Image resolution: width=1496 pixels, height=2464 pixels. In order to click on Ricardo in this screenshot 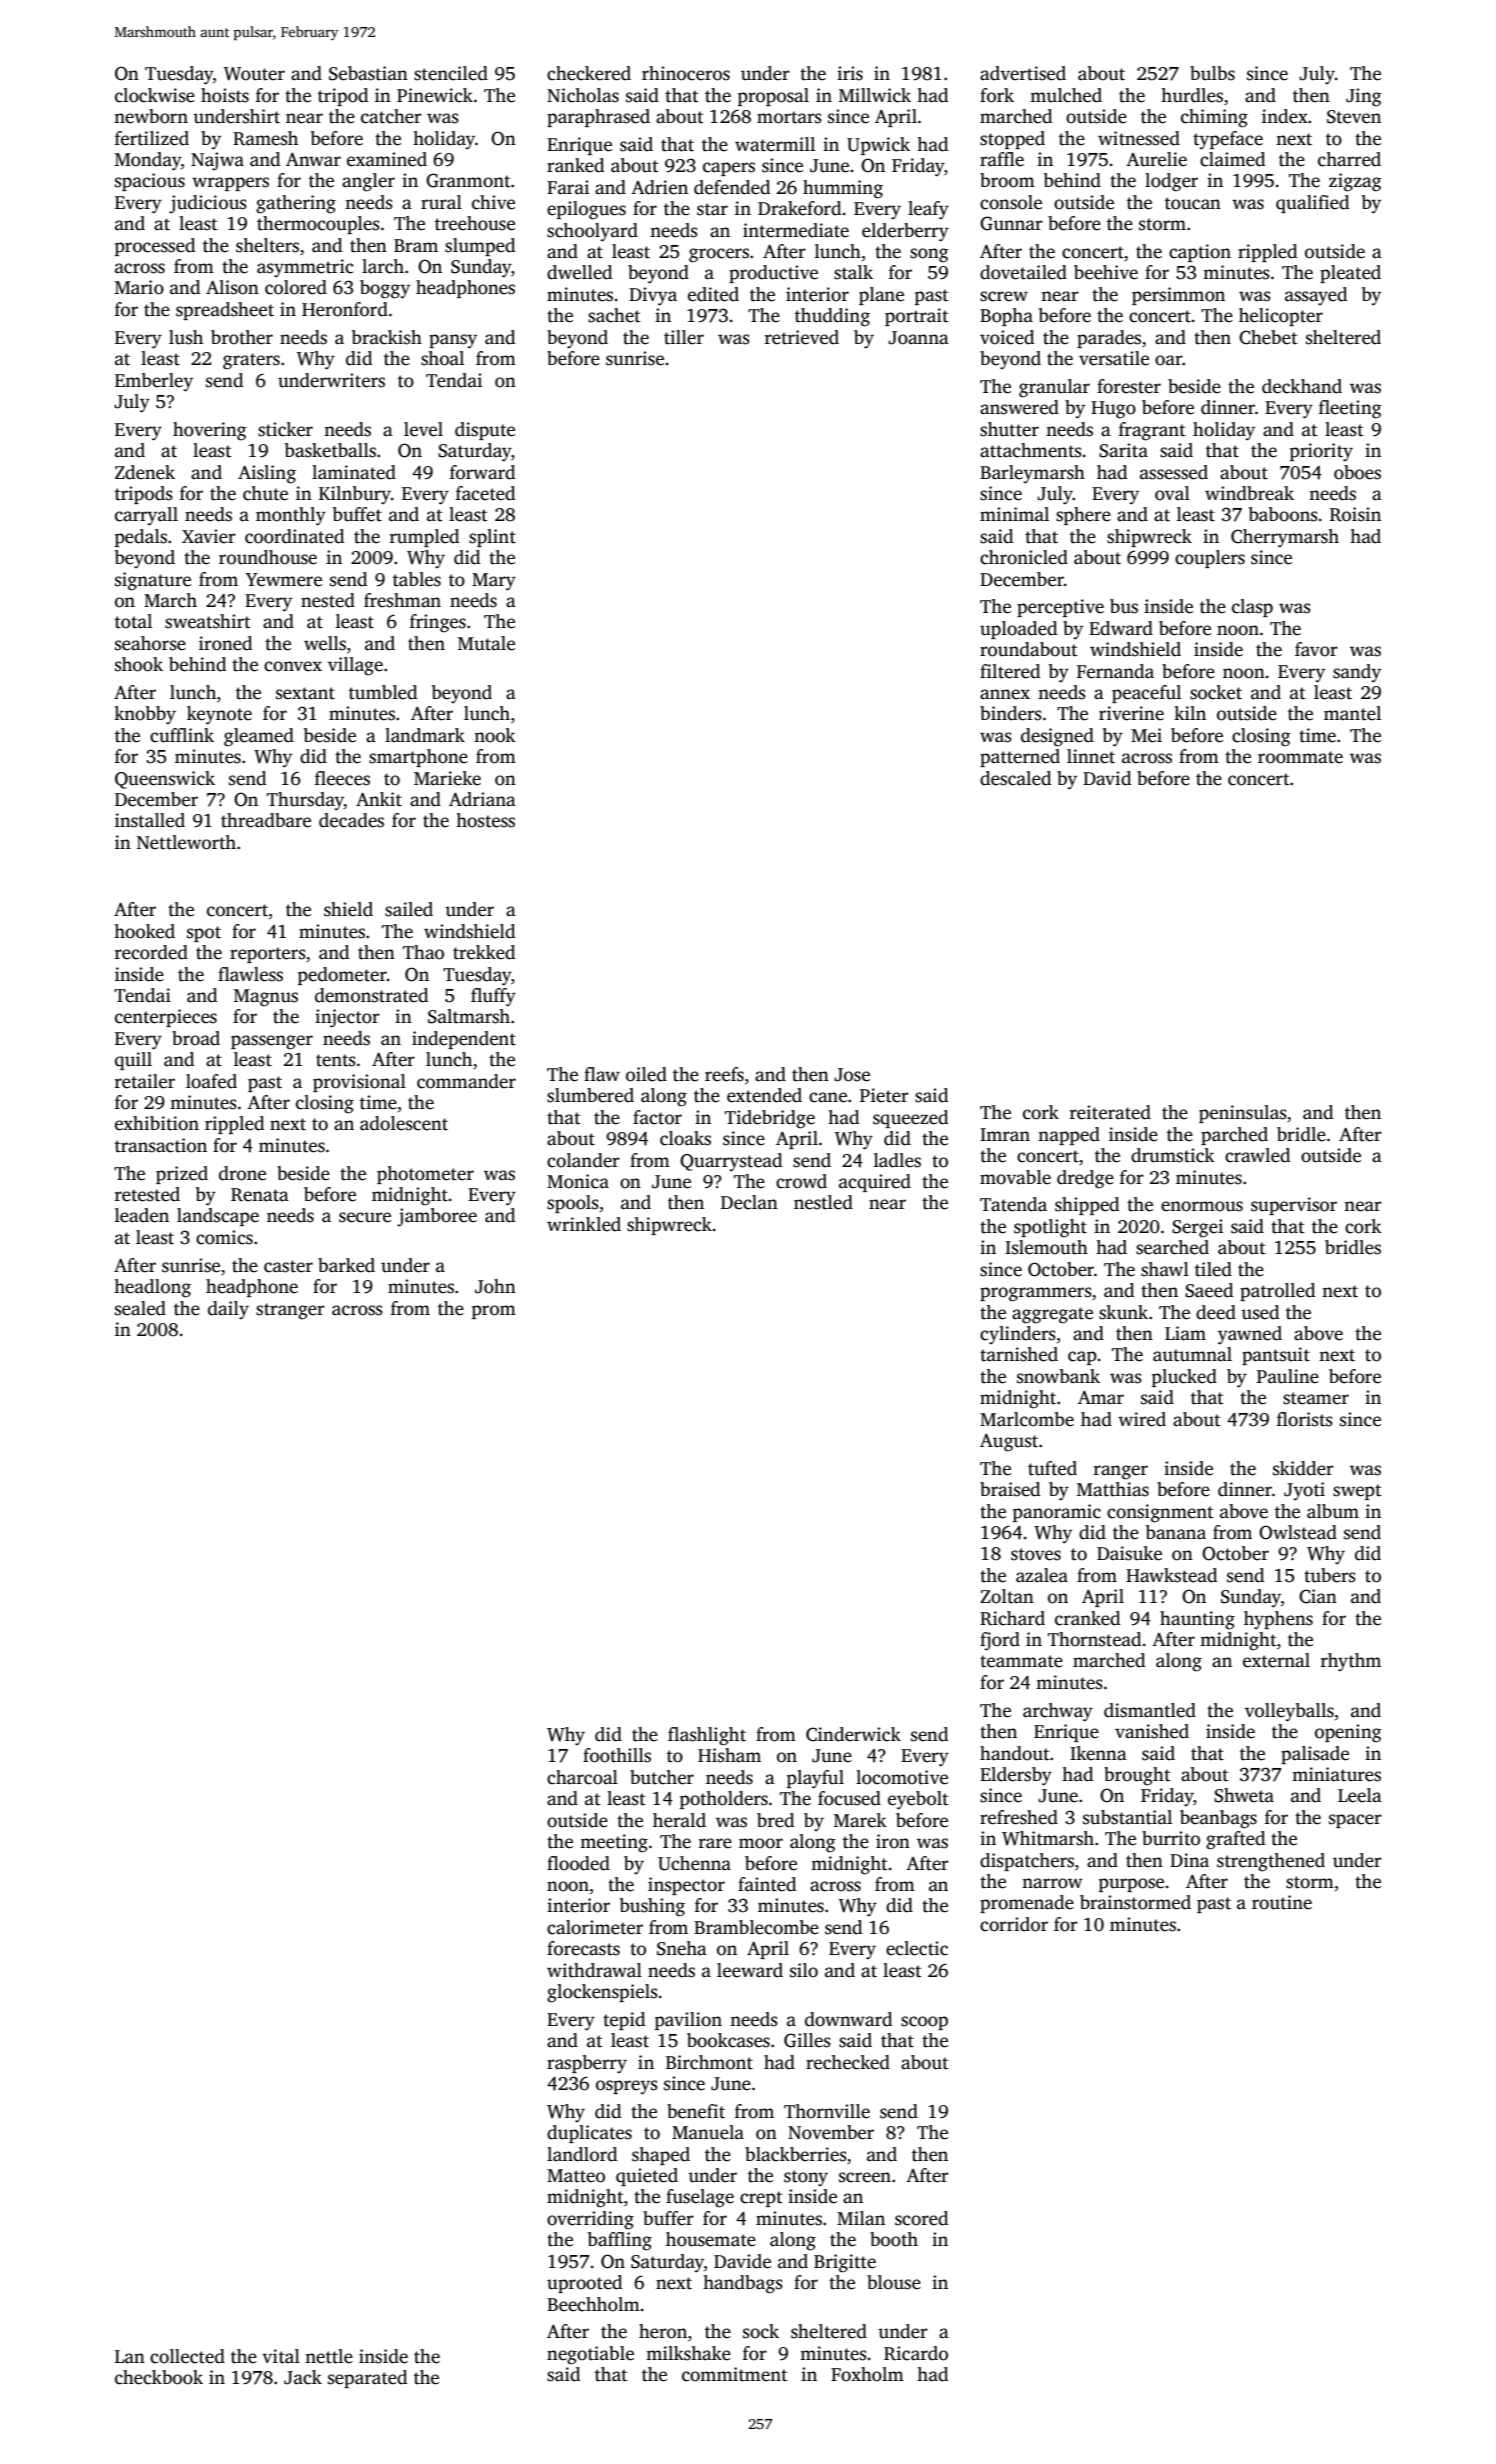, I will do `click(916, 2353)`.
